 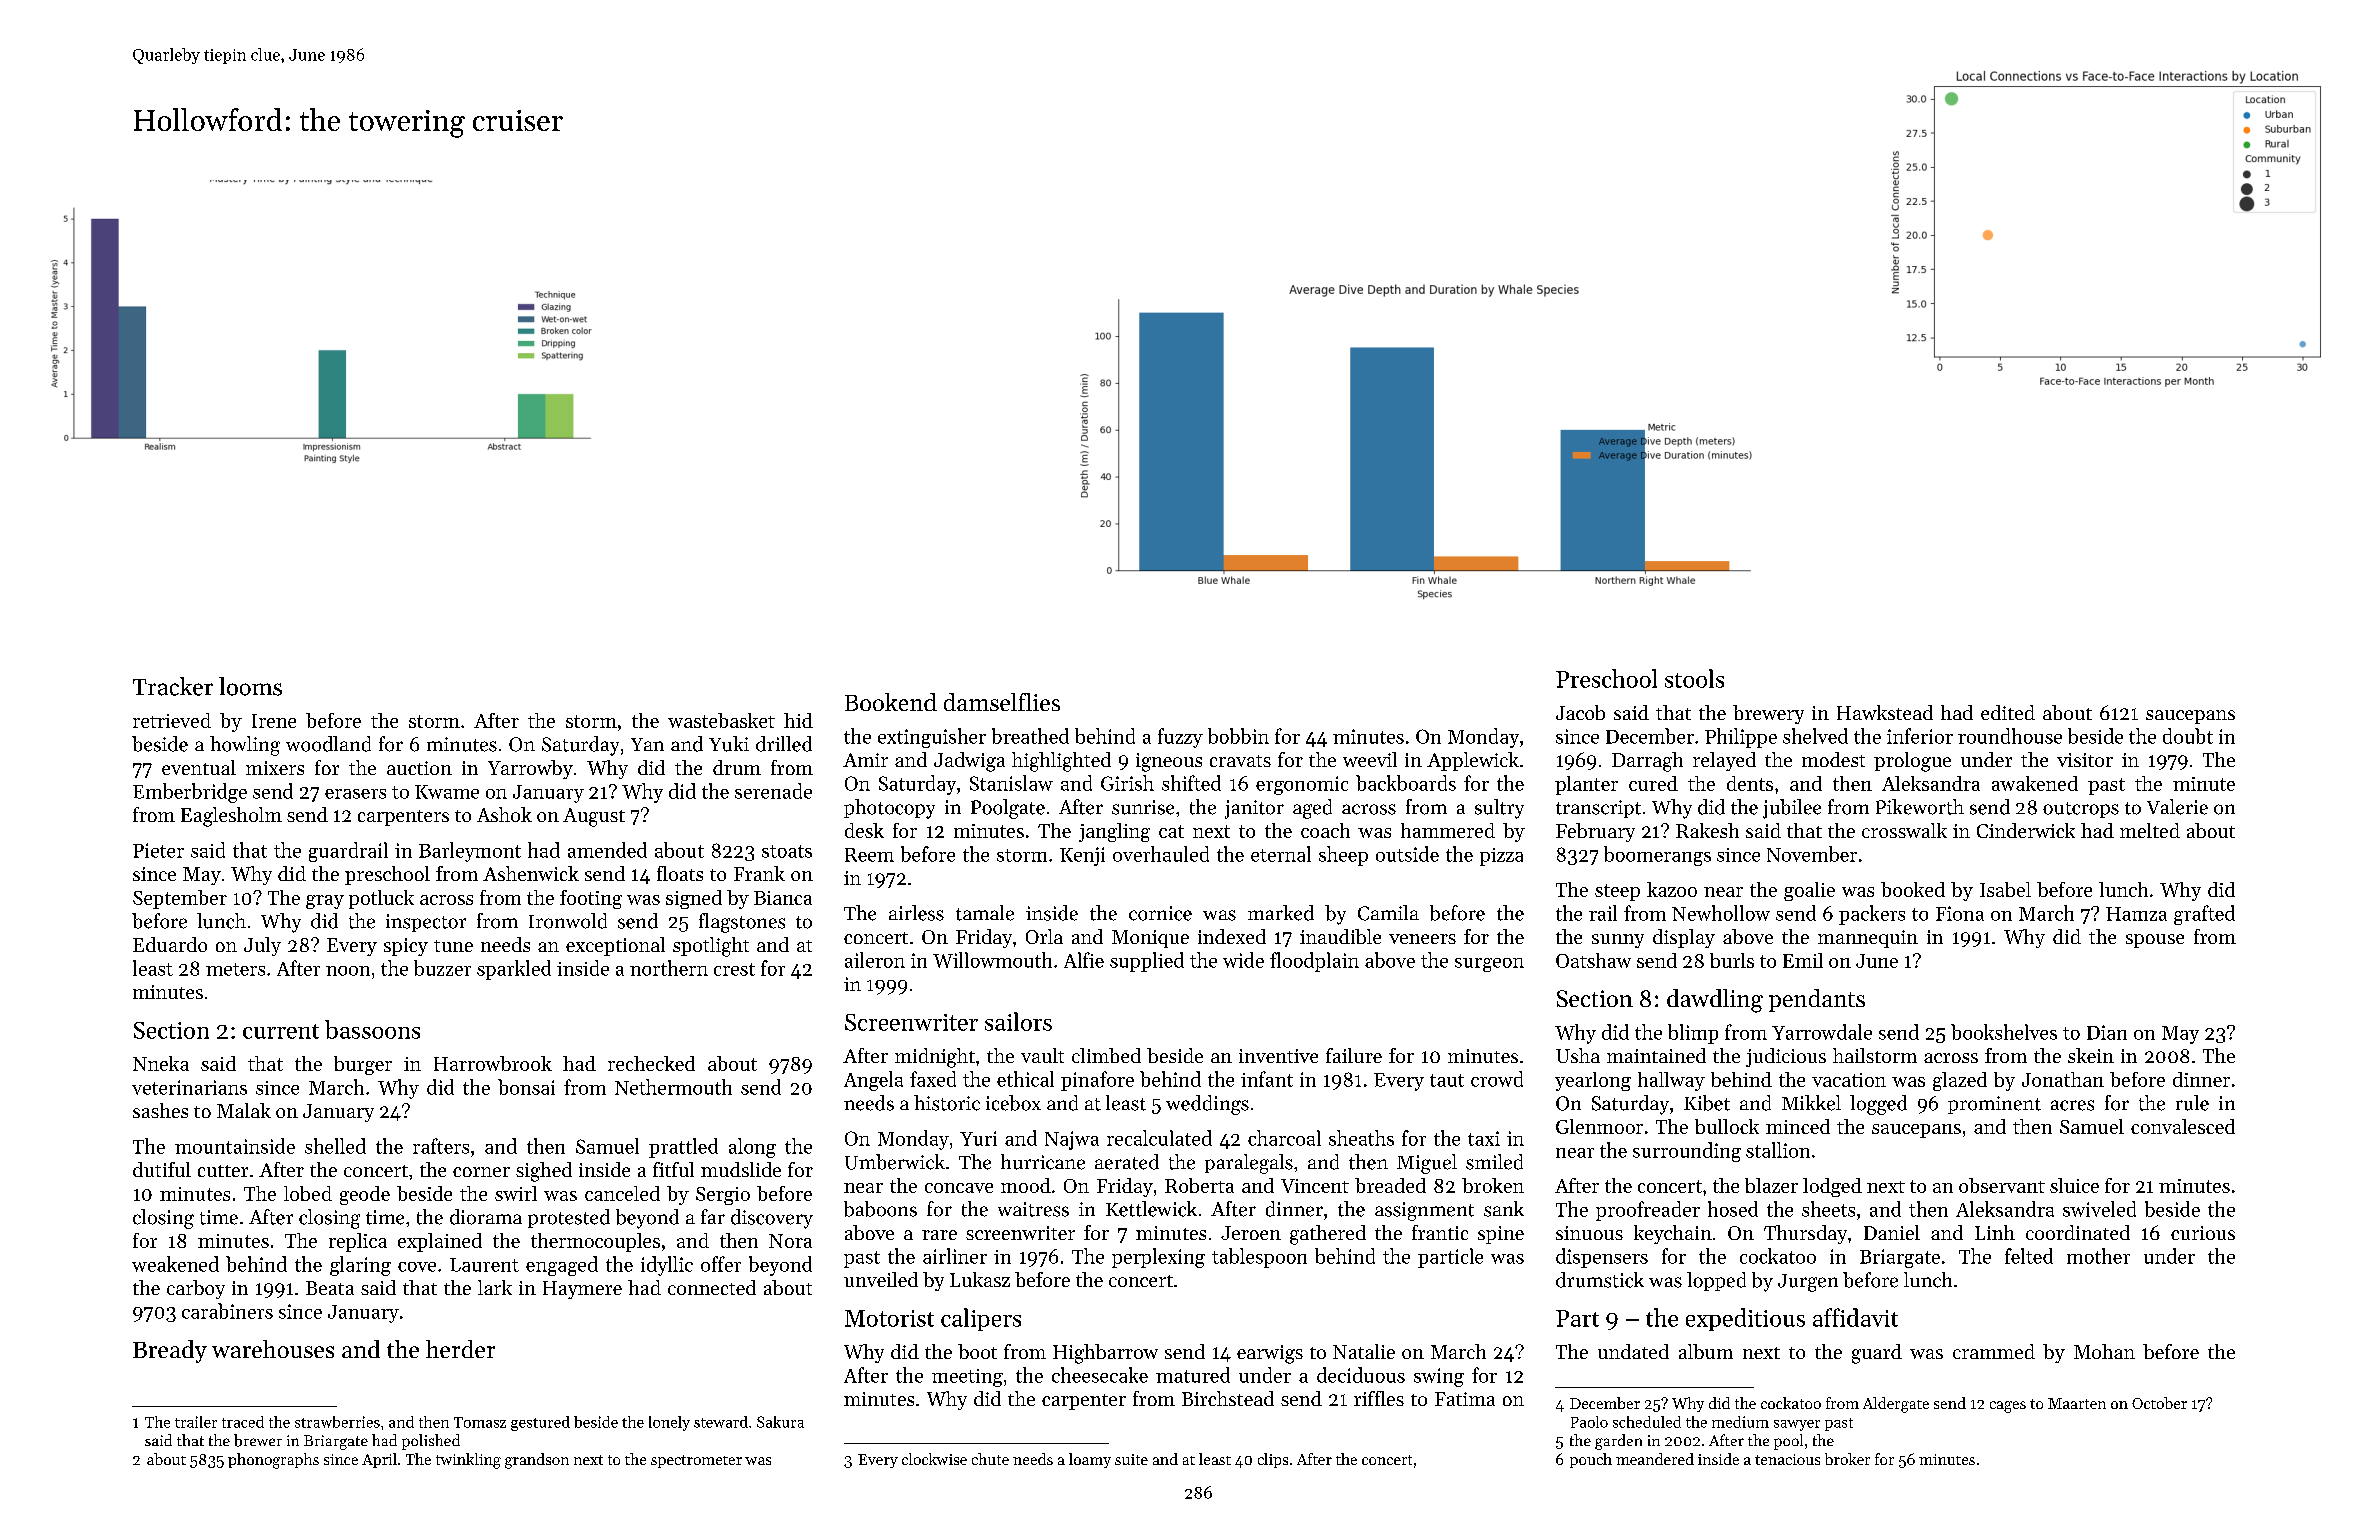 I want to click on desk, so click(x=864, y=830).
